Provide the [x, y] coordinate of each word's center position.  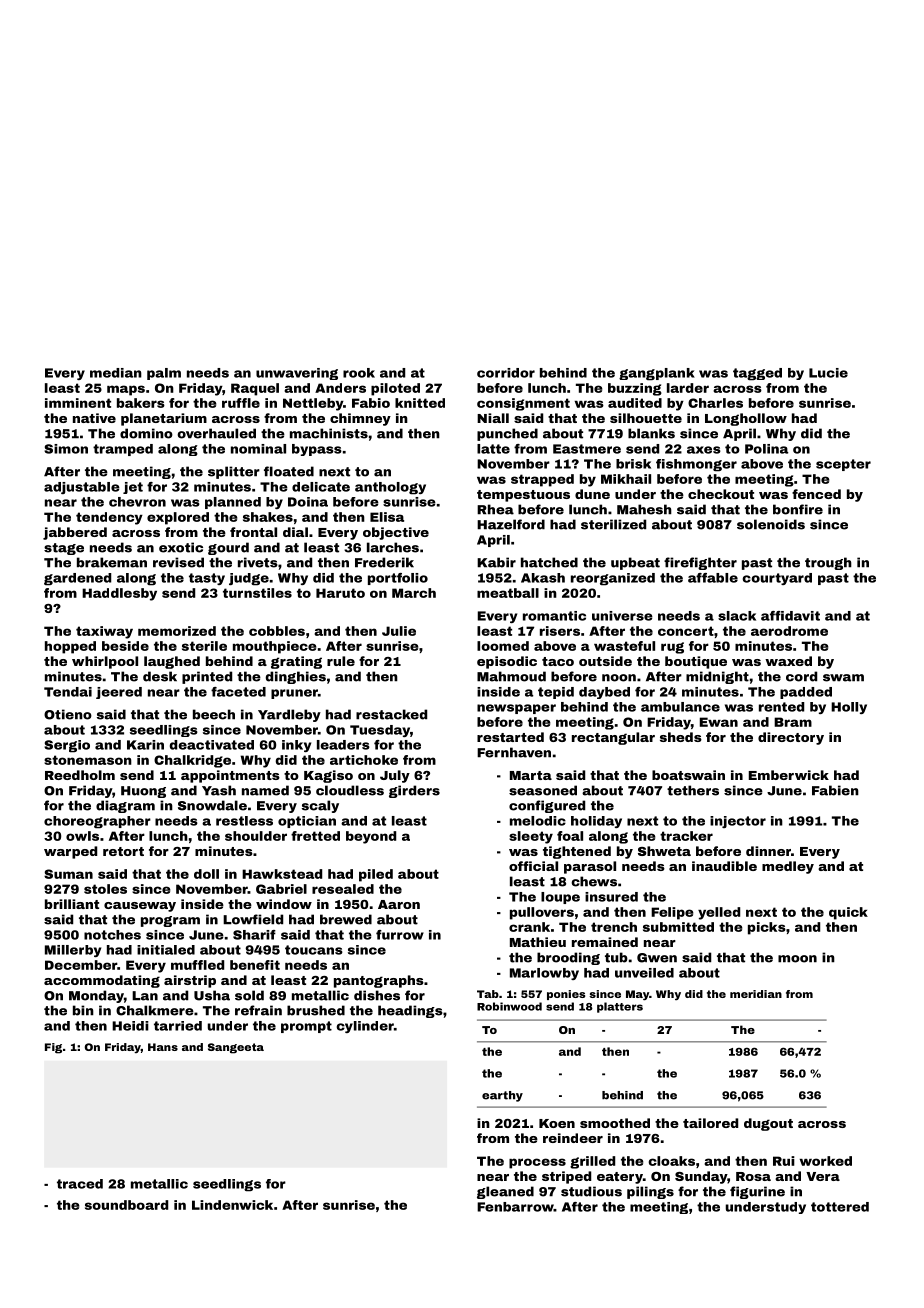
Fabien [835, 790]
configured [547, 806]
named [265, 790]
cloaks [671, 1161]
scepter [843, 465]
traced [80, 1184]
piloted [395, 389]
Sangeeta [236, 1048]
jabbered [75, 533]
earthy [502, 1096]
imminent [78, 403]
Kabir [496, 562]
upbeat [635, 563]
